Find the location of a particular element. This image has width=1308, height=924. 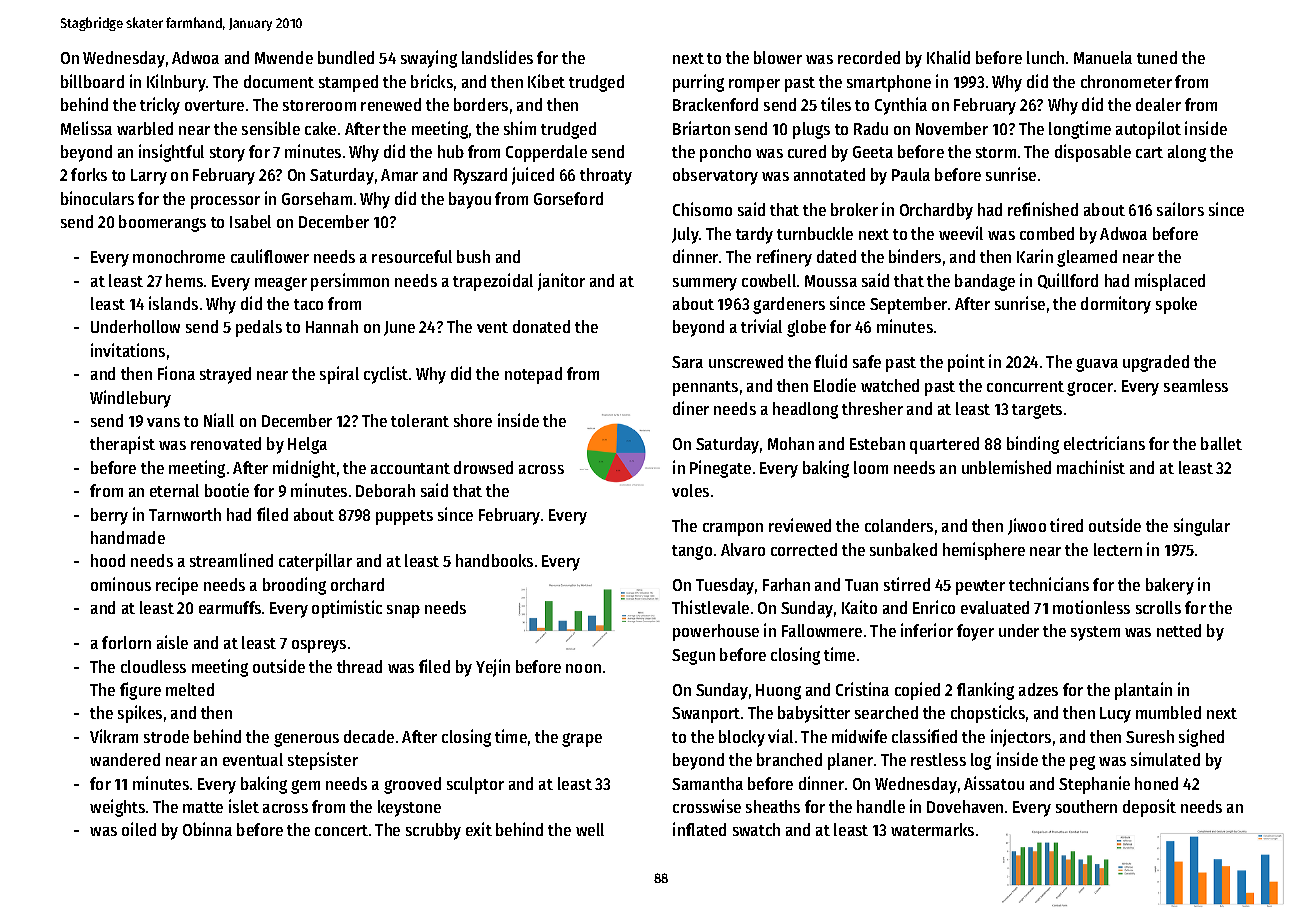

grocer is located at coordinates (1090, 389).
